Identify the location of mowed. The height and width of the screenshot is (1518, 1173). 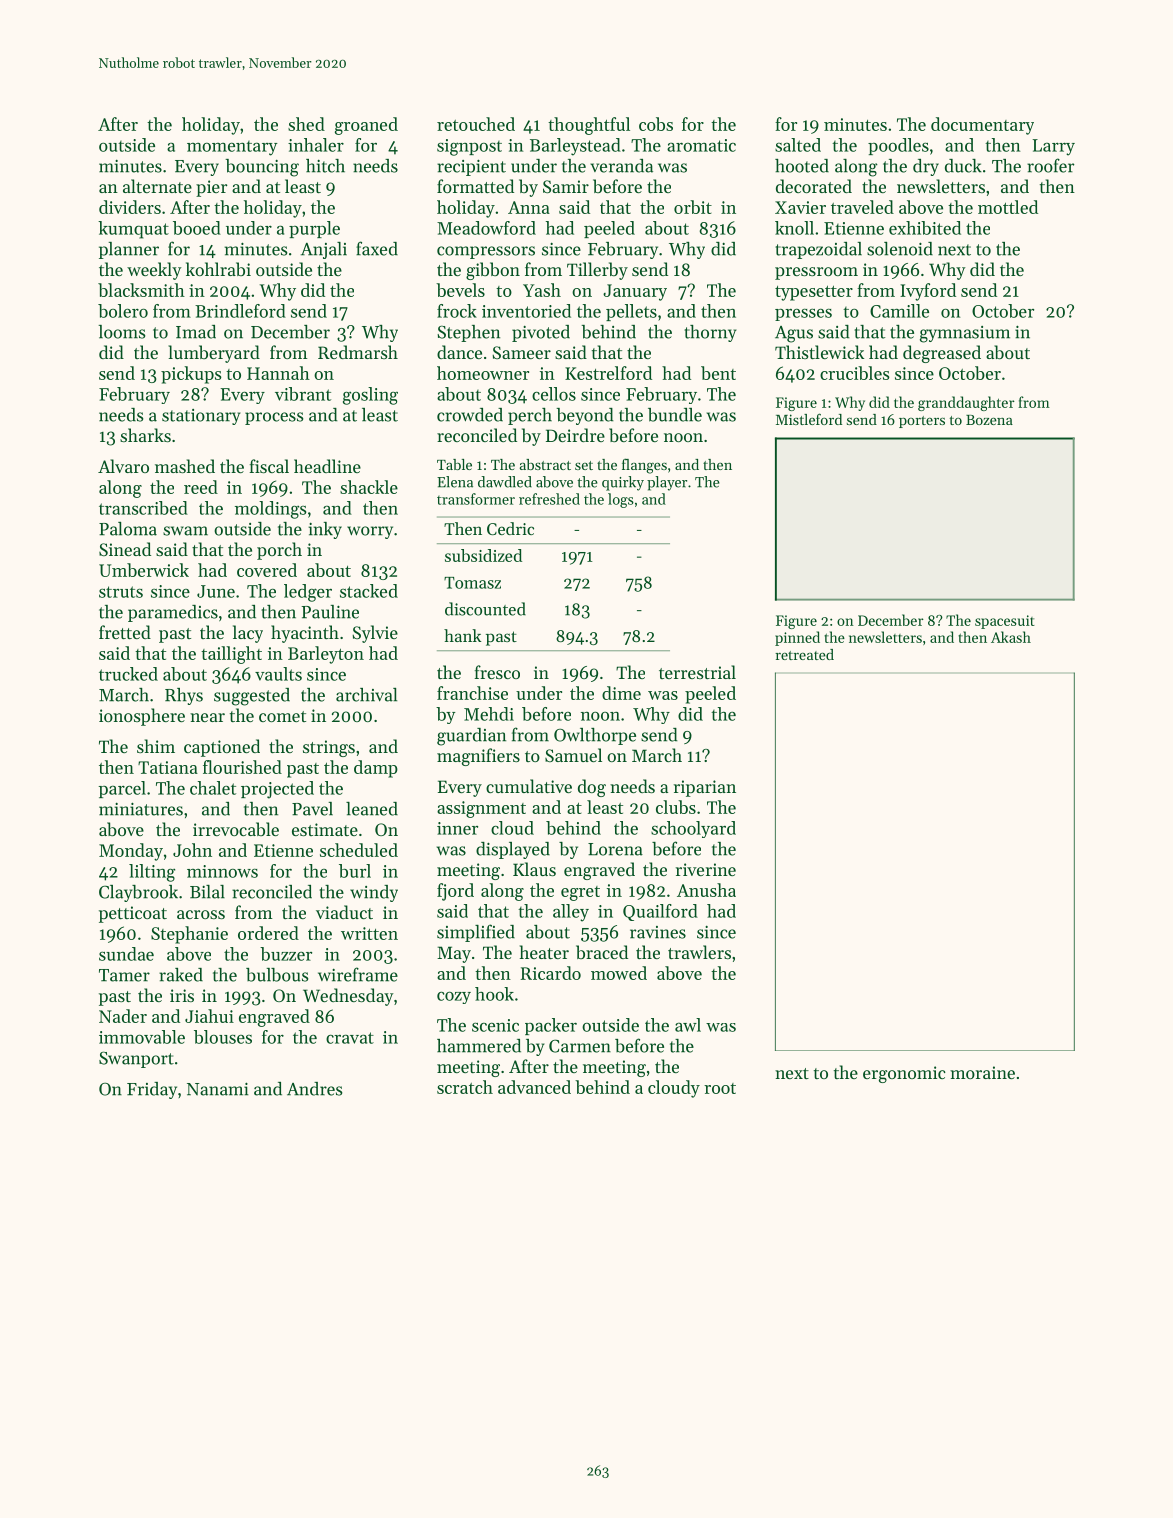
(619, 973).
